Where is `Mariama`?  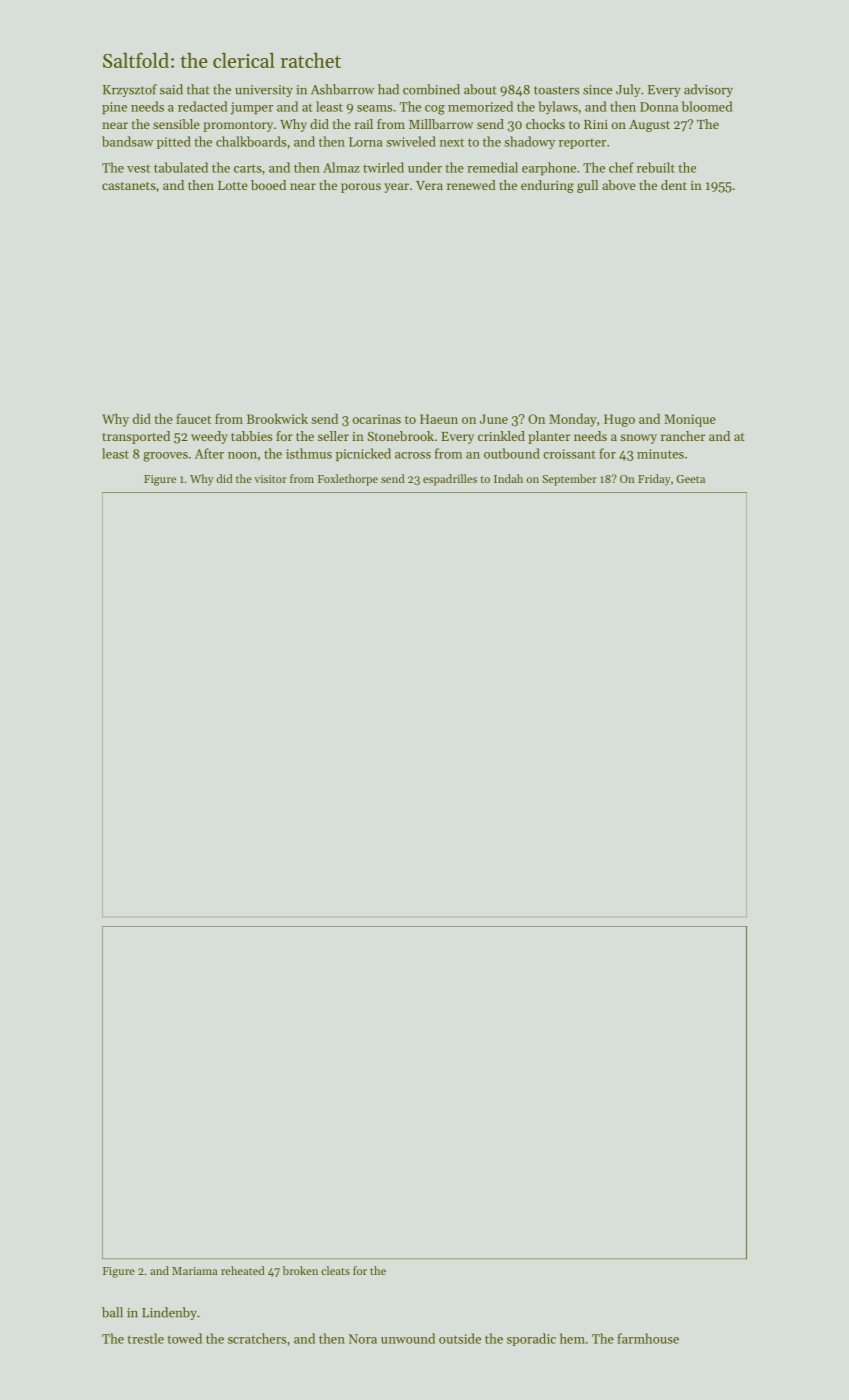
Mariama is located at coordinates (195, 1271).
